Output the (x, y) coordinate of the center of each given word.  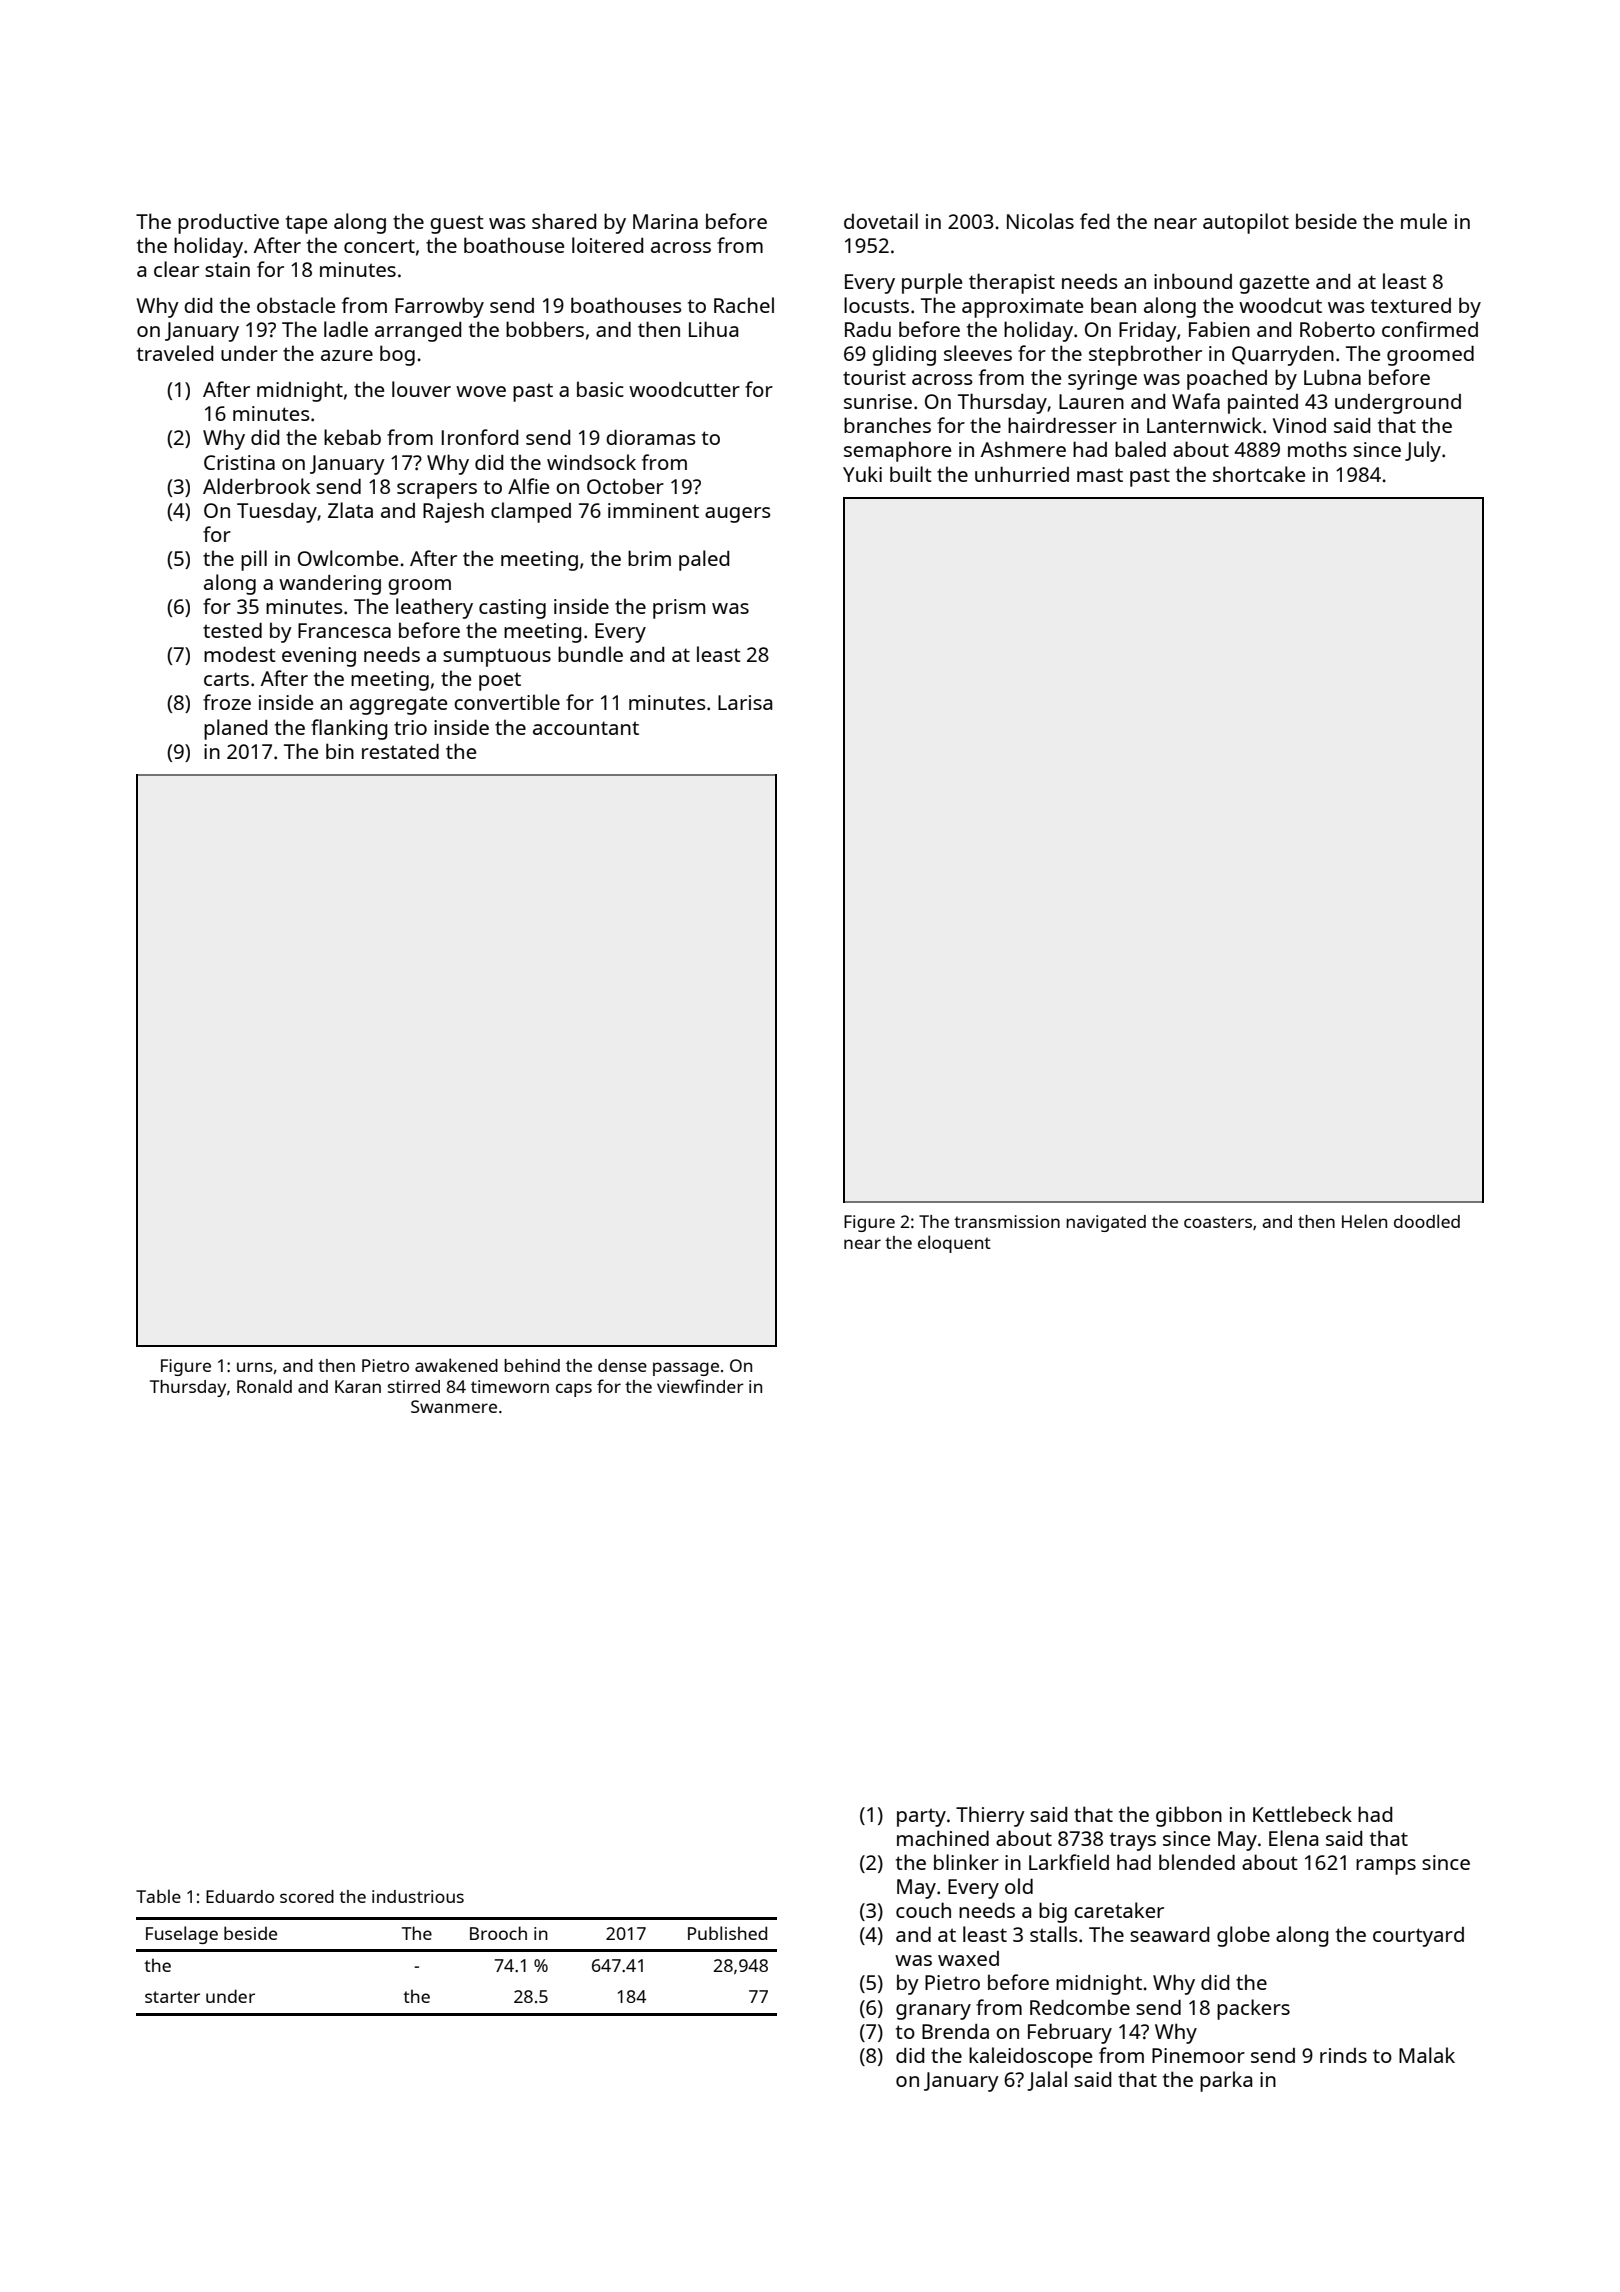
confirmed (1430, 329)
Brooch (498, 1933)
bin (340, 751)
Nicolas (1040, 221)
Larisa (745, 702)
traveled (175, 353)
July (1423, 451)
